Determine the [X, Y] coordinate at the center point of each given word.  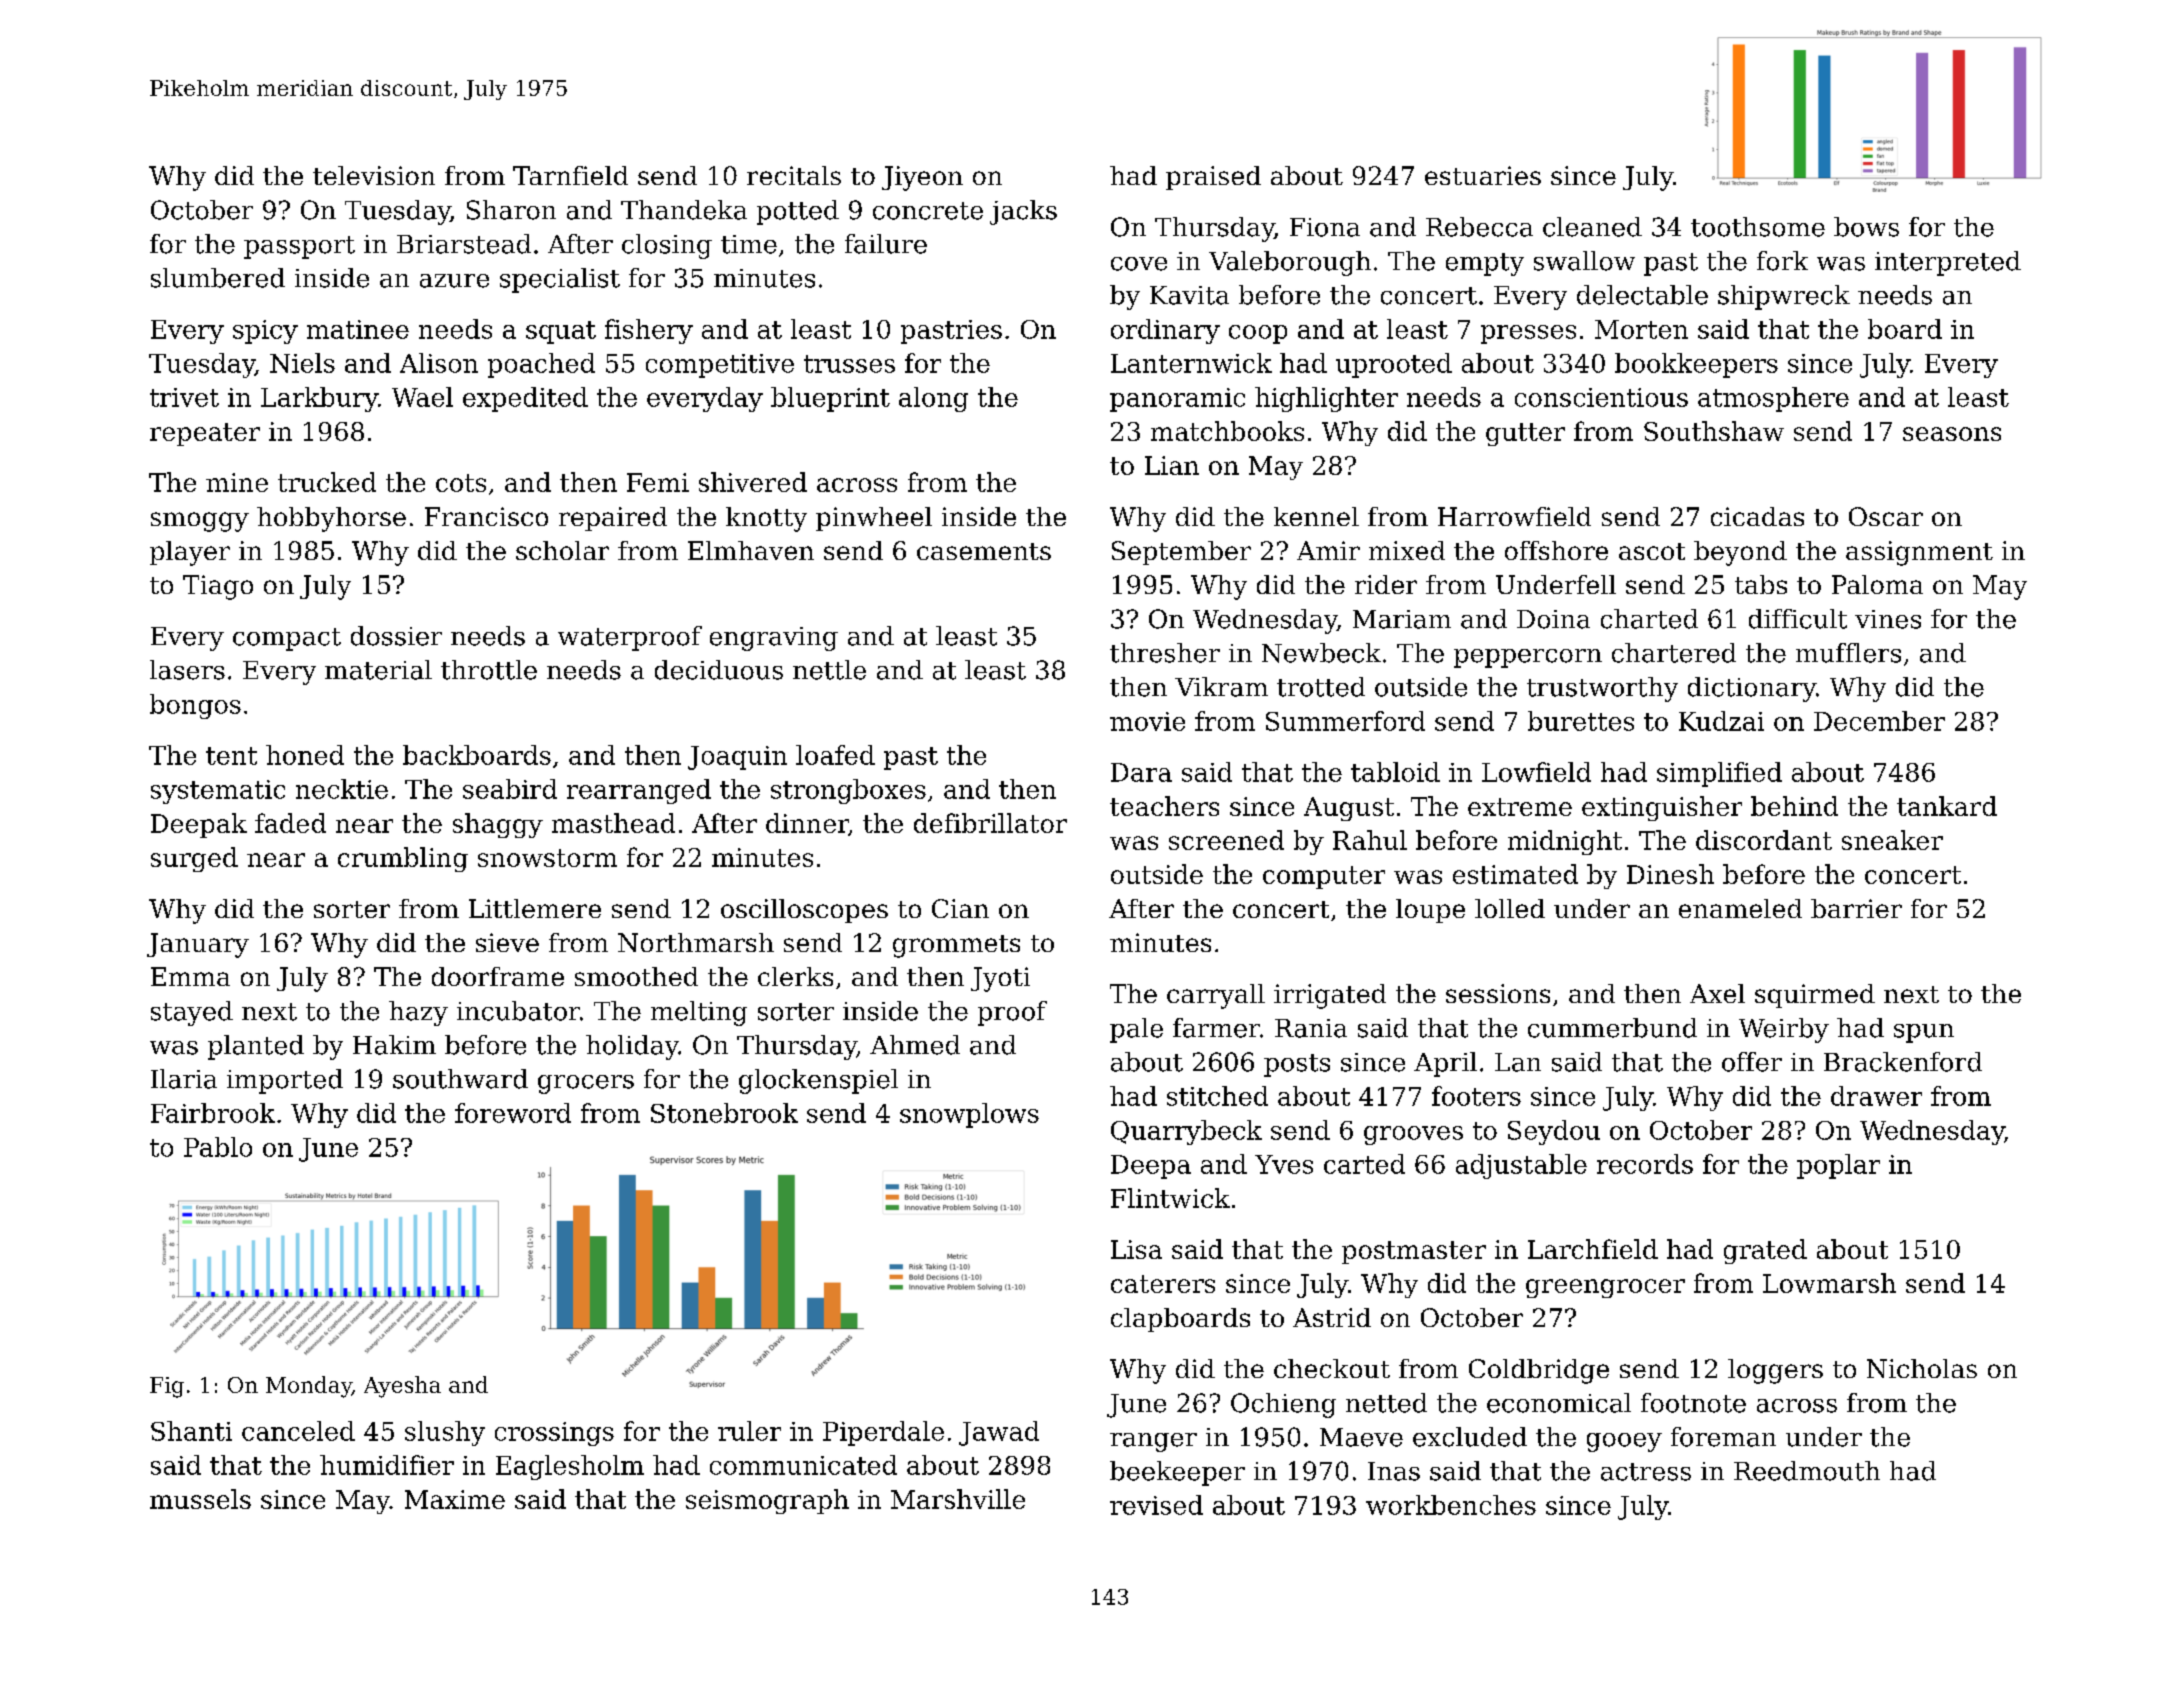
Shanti [191, 1431]
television [374, 175]
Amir [1328, 550]
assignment [1919, 553]
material [378, 670]
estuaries [1483, 175]
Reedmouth [1807, 1471]
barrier [1856, 908]
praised [1213, 178]
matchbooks [1227, 431]
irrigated [1330, 996]
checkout [1332, 1368]
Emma [190, 976]
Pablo [218, 1147]
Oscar [1886, 516]
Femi [658, 482]
